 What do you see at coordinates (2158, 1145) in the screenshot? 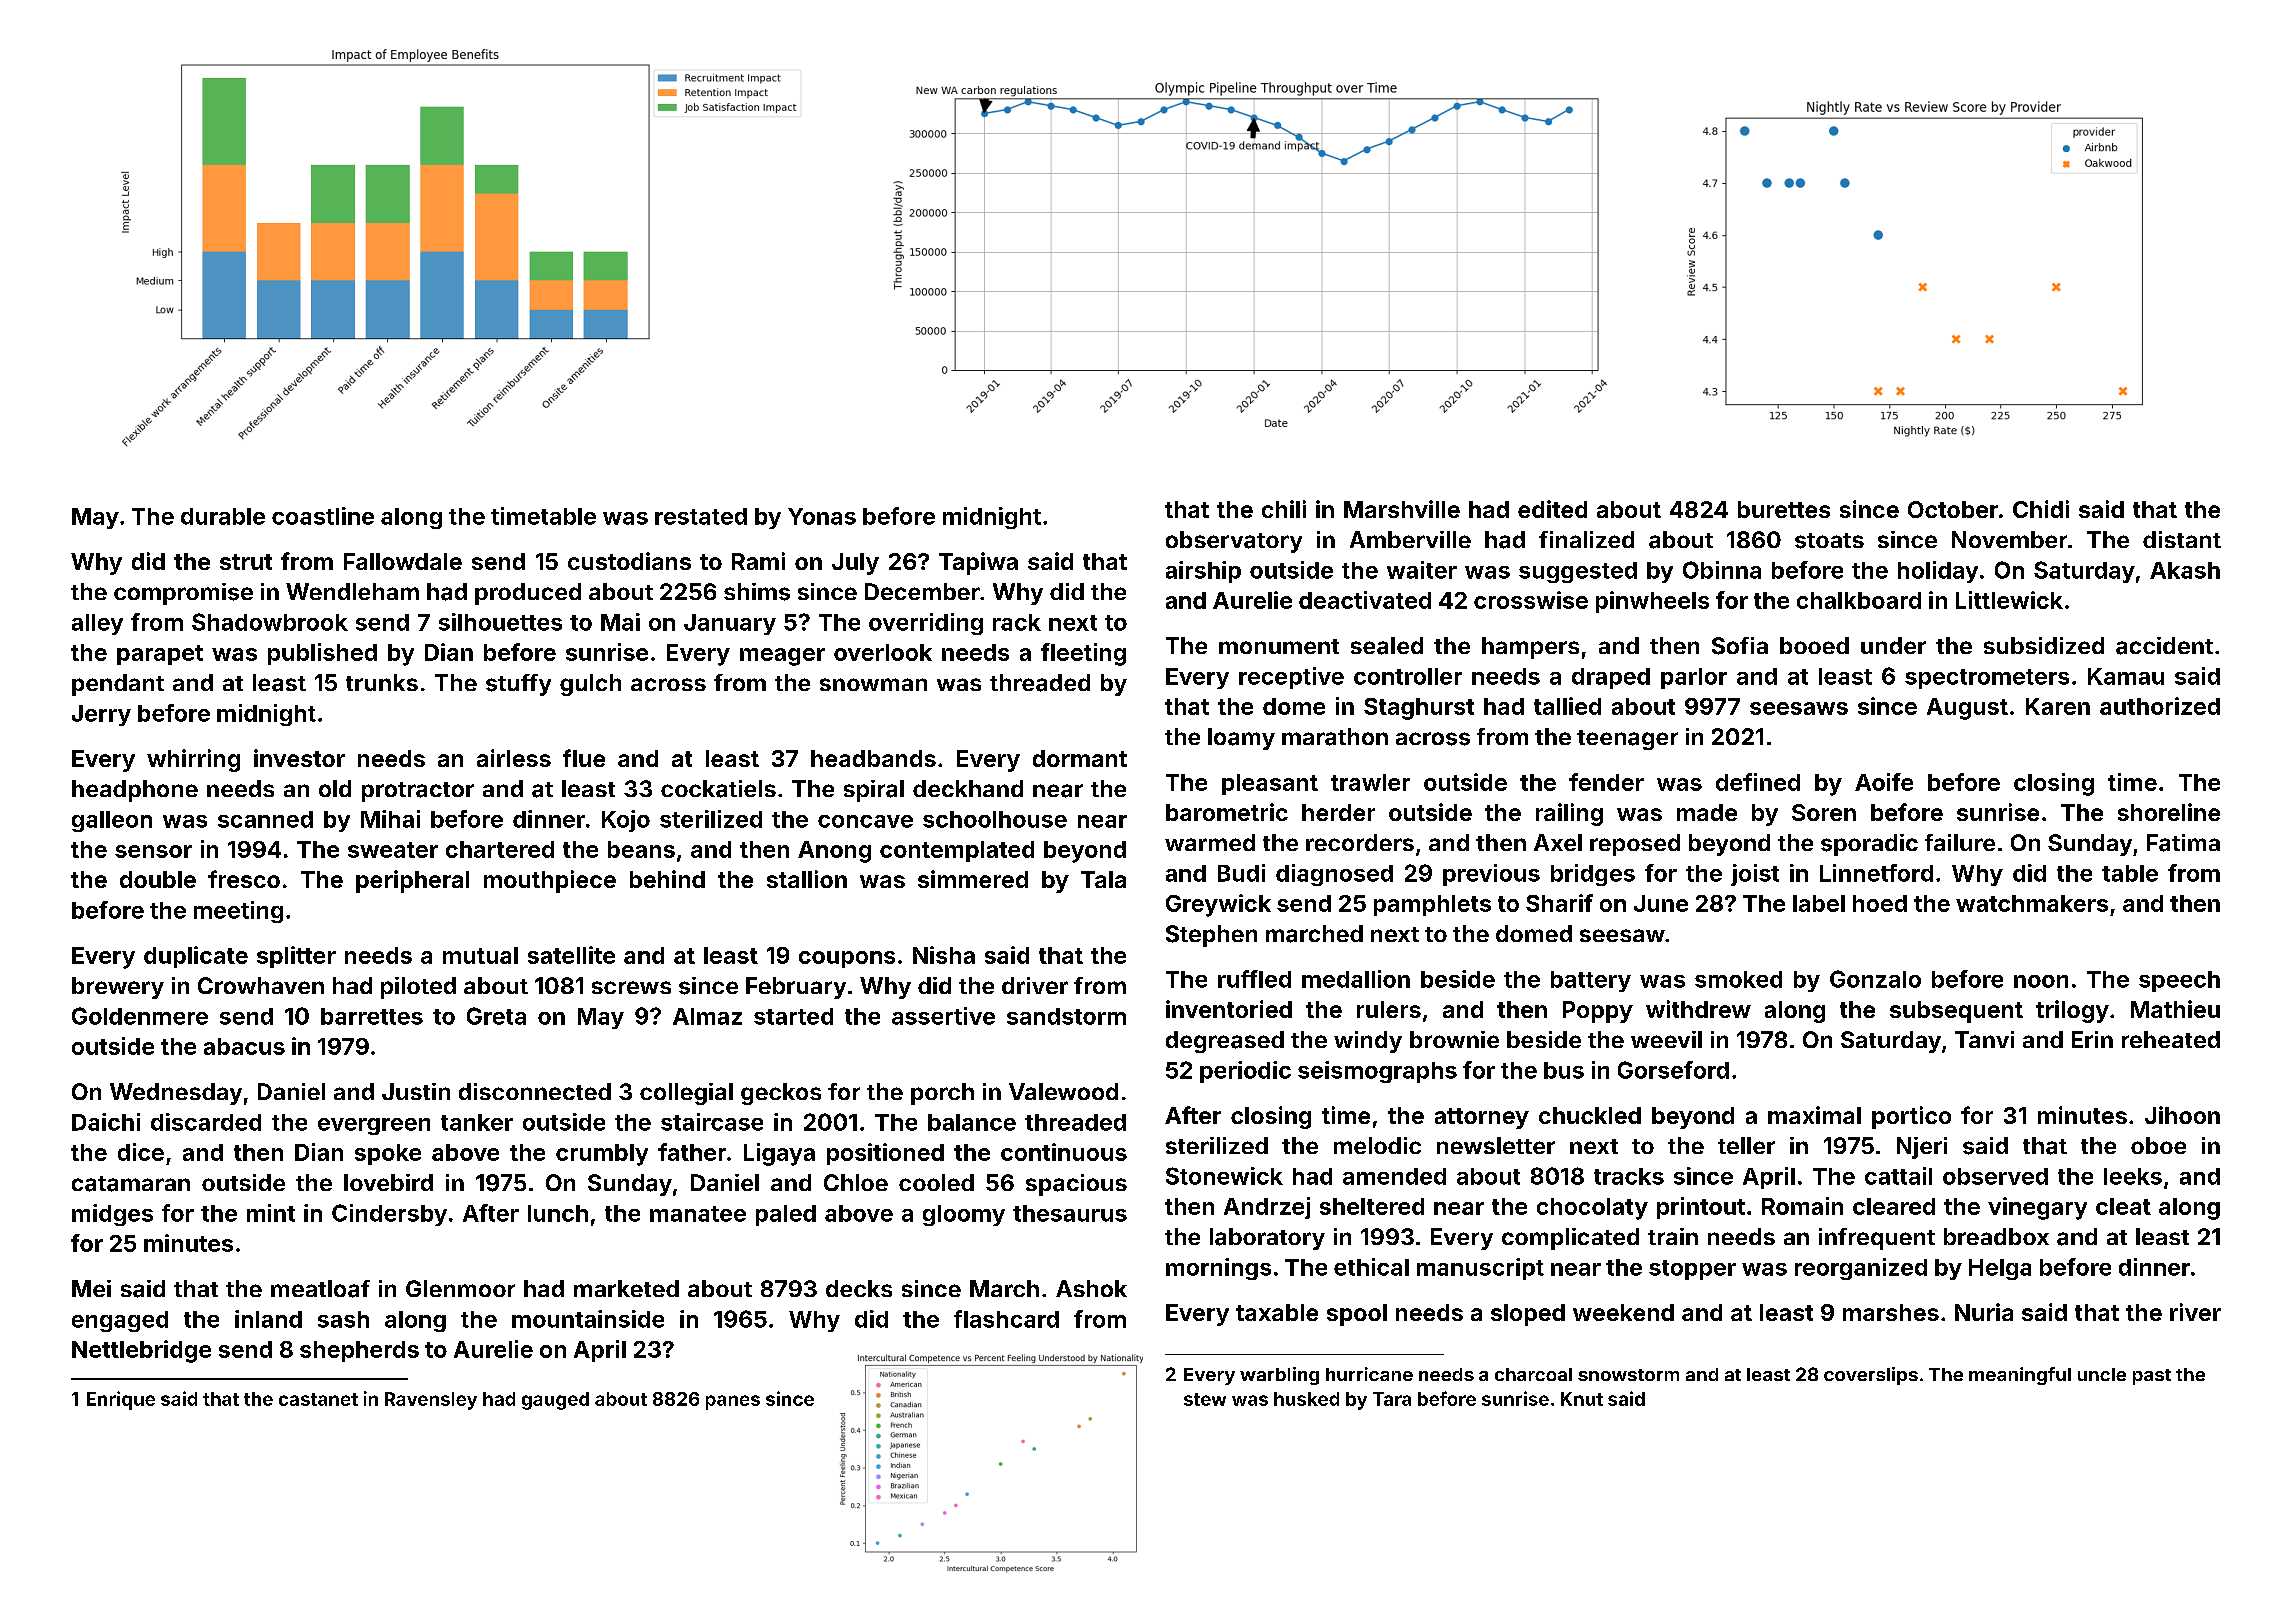
I see `oboe` at bounding box center [2158, 1145].
